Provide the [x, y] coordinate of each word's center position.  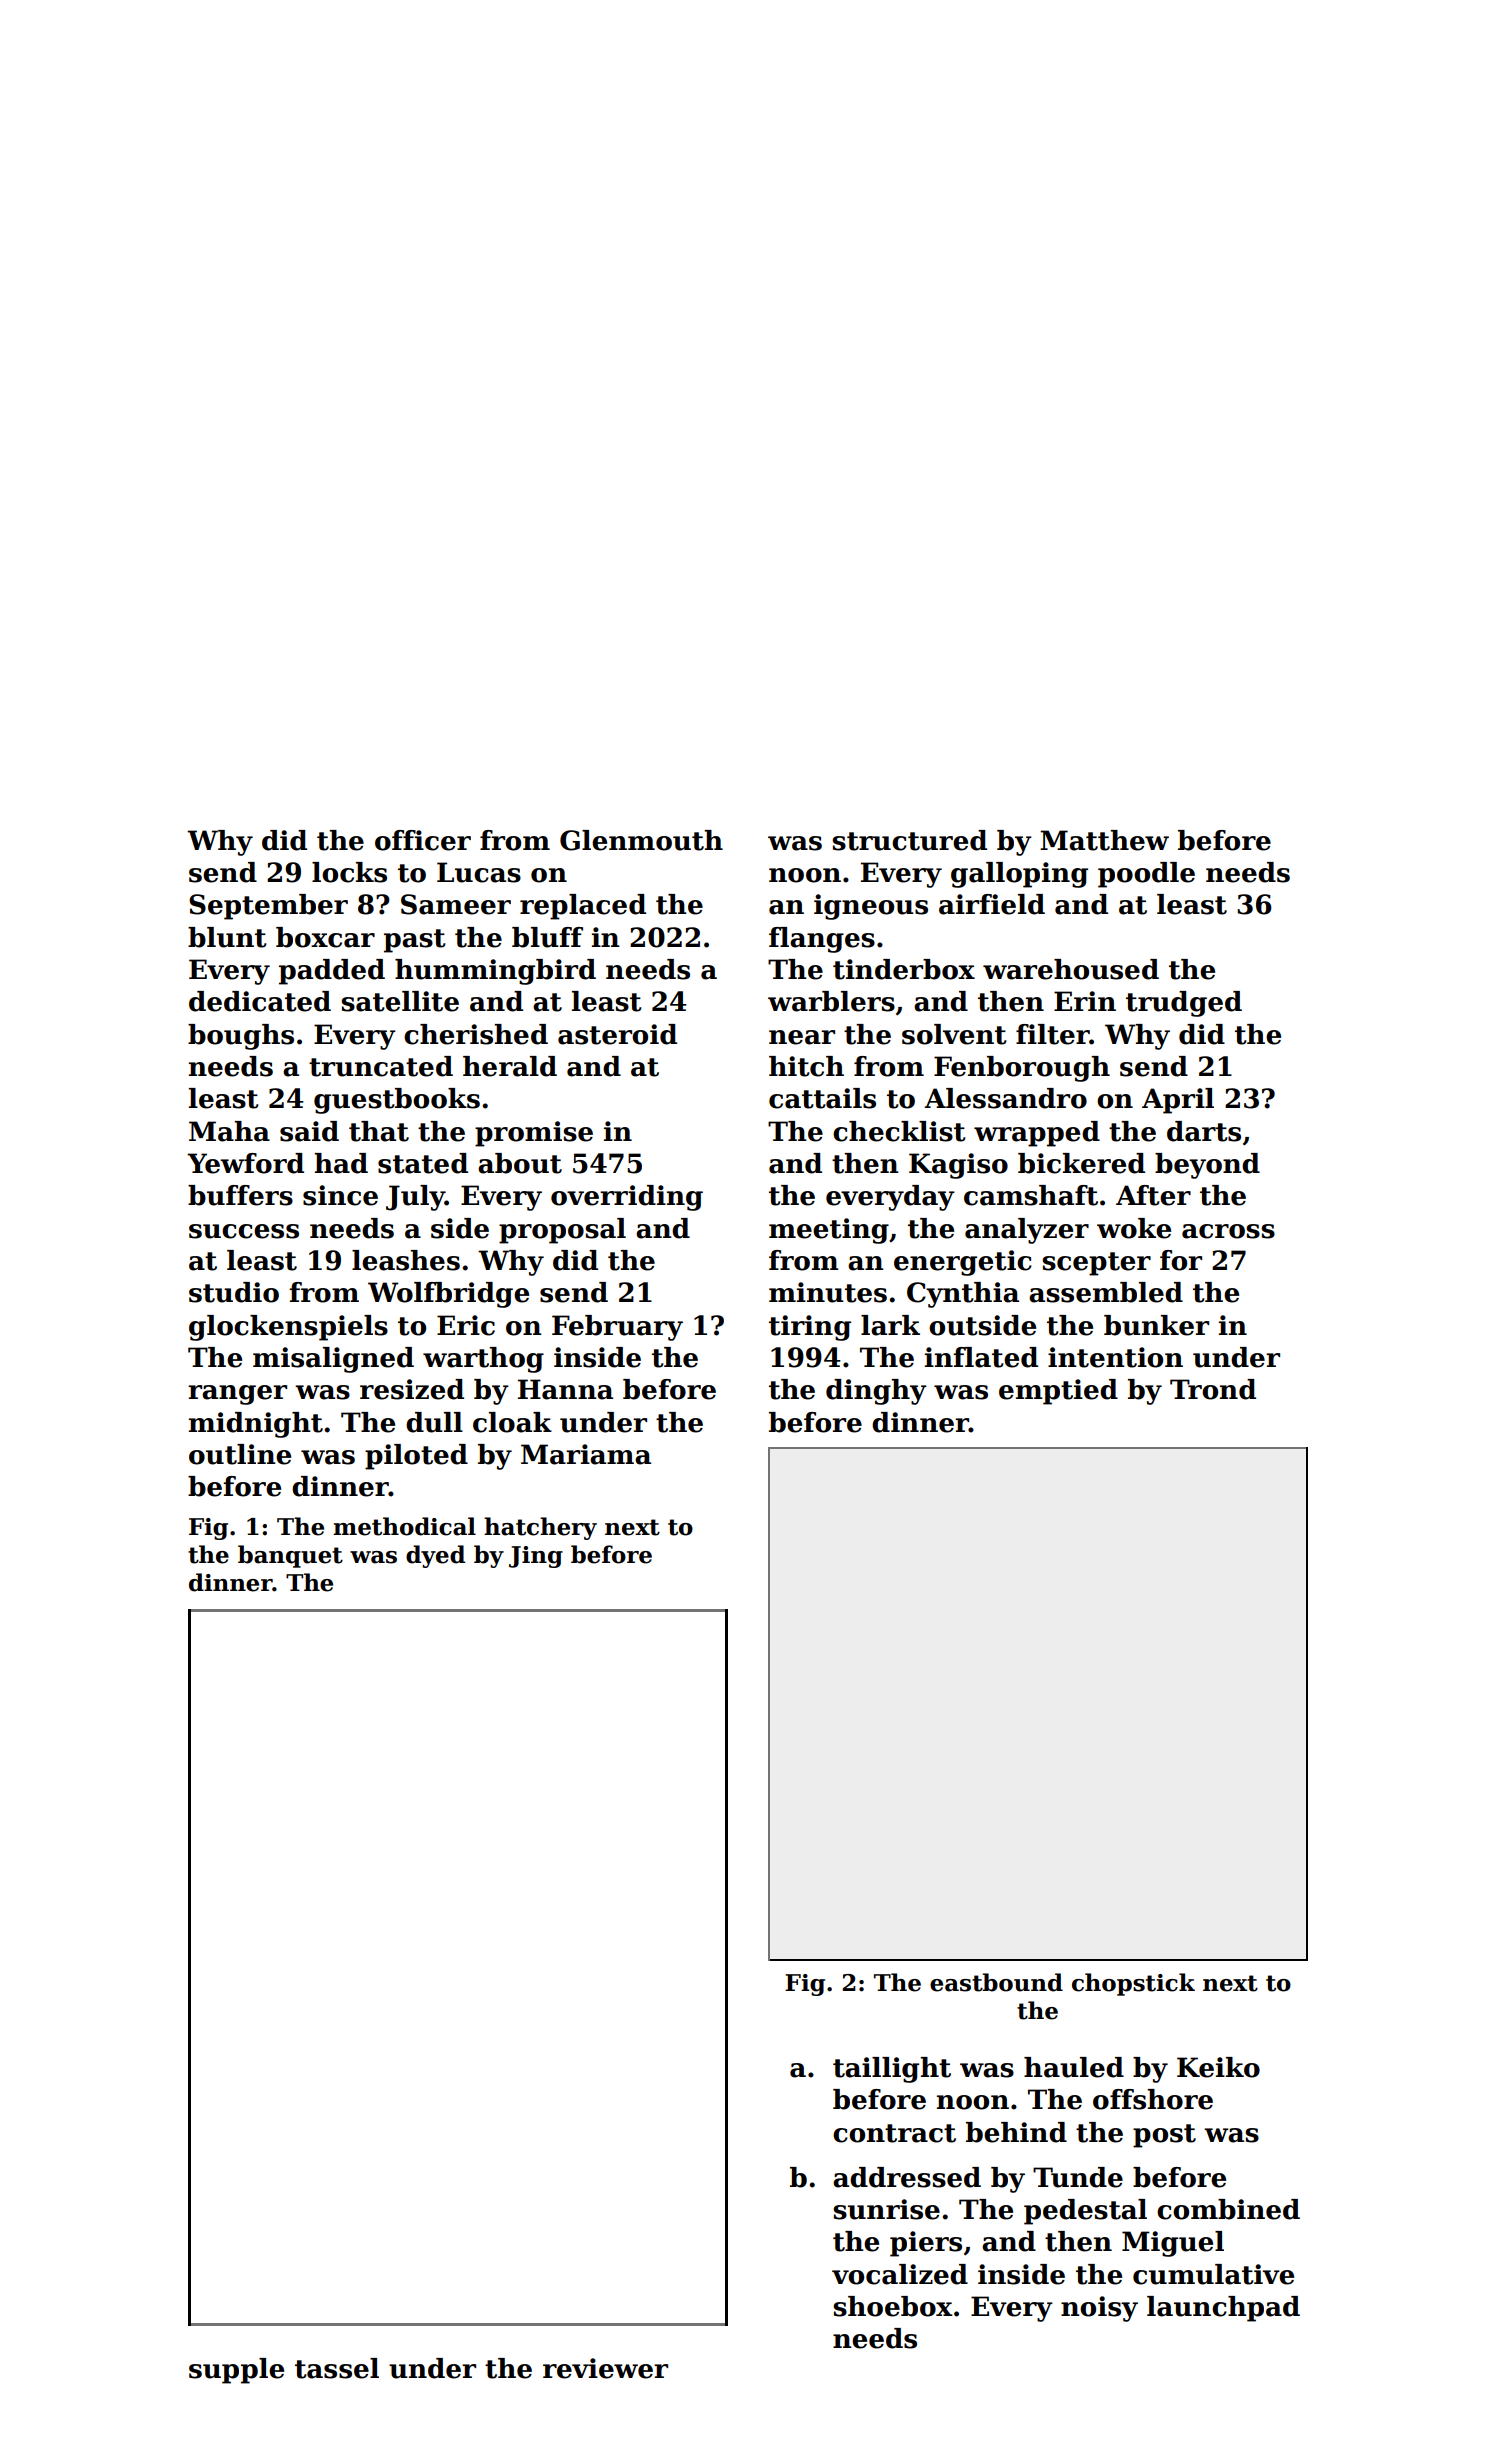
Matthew [1104, 840]
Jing [536, 1557]
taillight [892, 2070]
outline [240, 1454]
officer [423, 840]
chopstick [1133, 1984]
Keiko [1218, 2067]
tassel [337, 2368]
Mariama [586, 1454]
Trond [1213, 1389]
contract [894, 2133]
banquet [290, 1556]
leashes [406, 1260]
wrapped [1037, 1134]
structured [909, 840]
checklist [899, 1131]
